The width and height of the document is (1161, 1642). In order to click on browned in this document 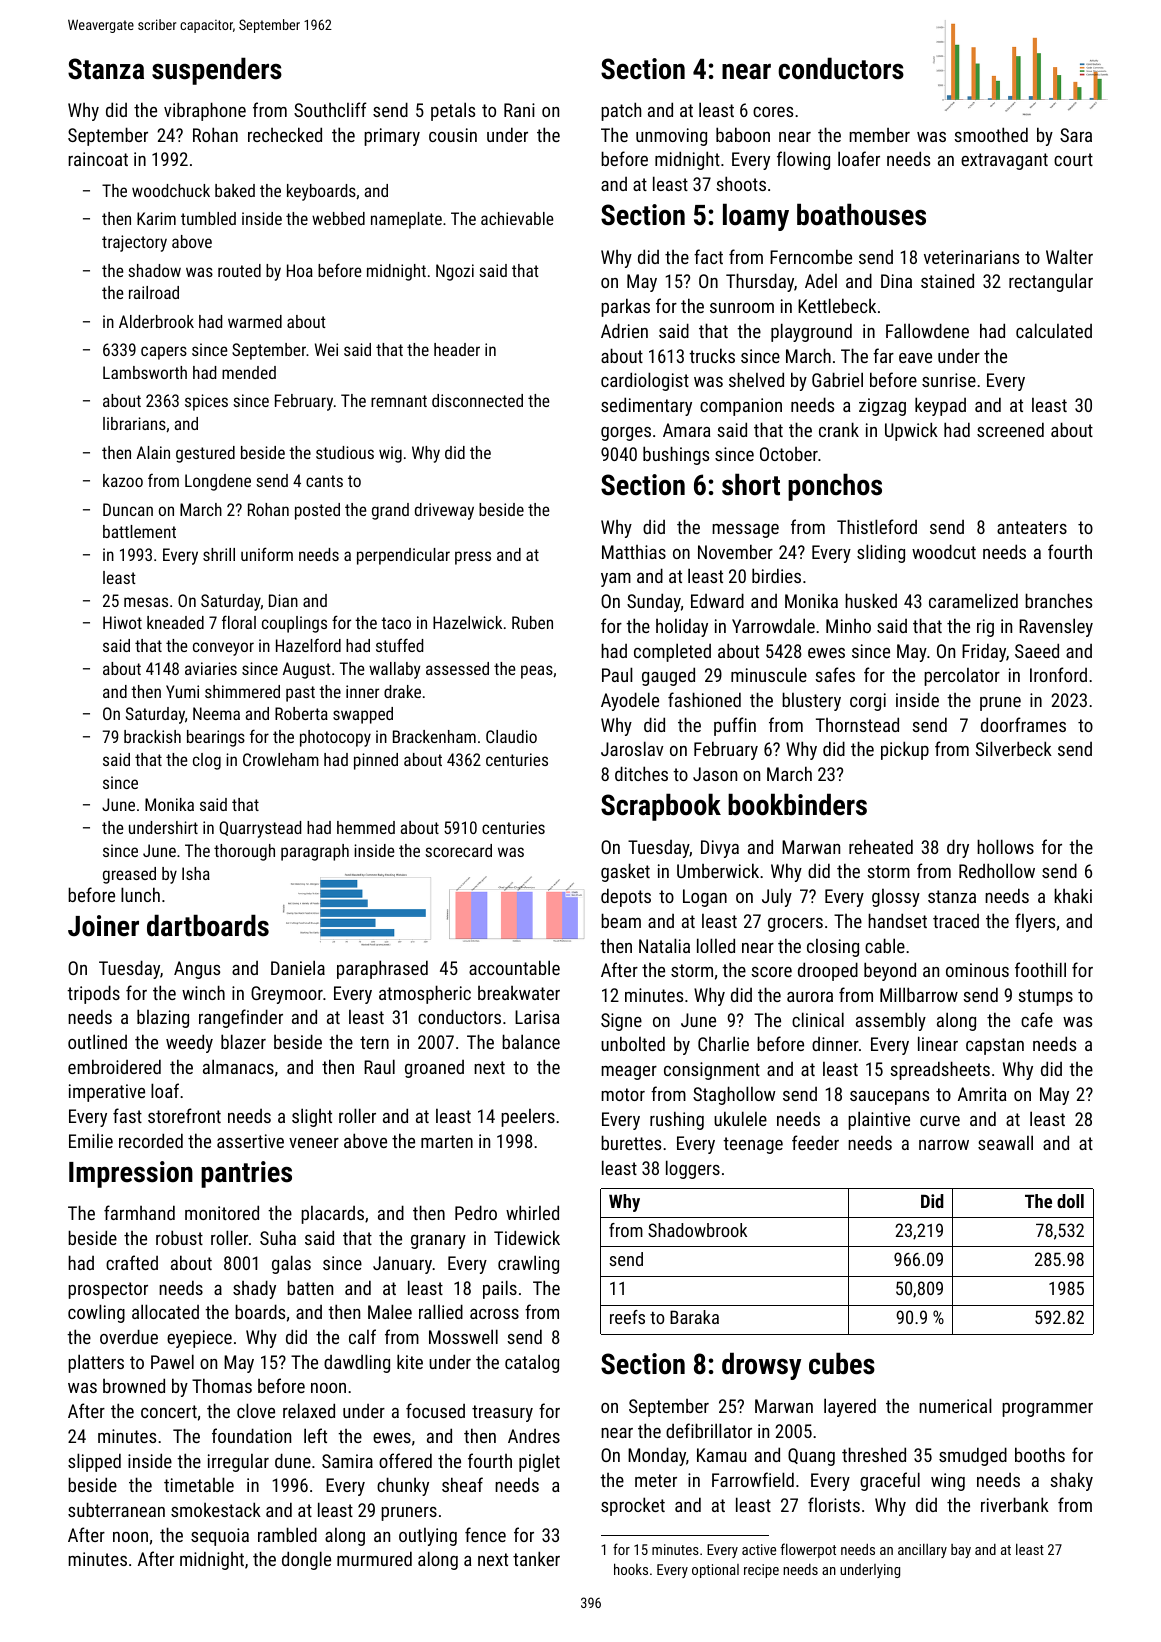, I will do `click(134, 1385)`.
